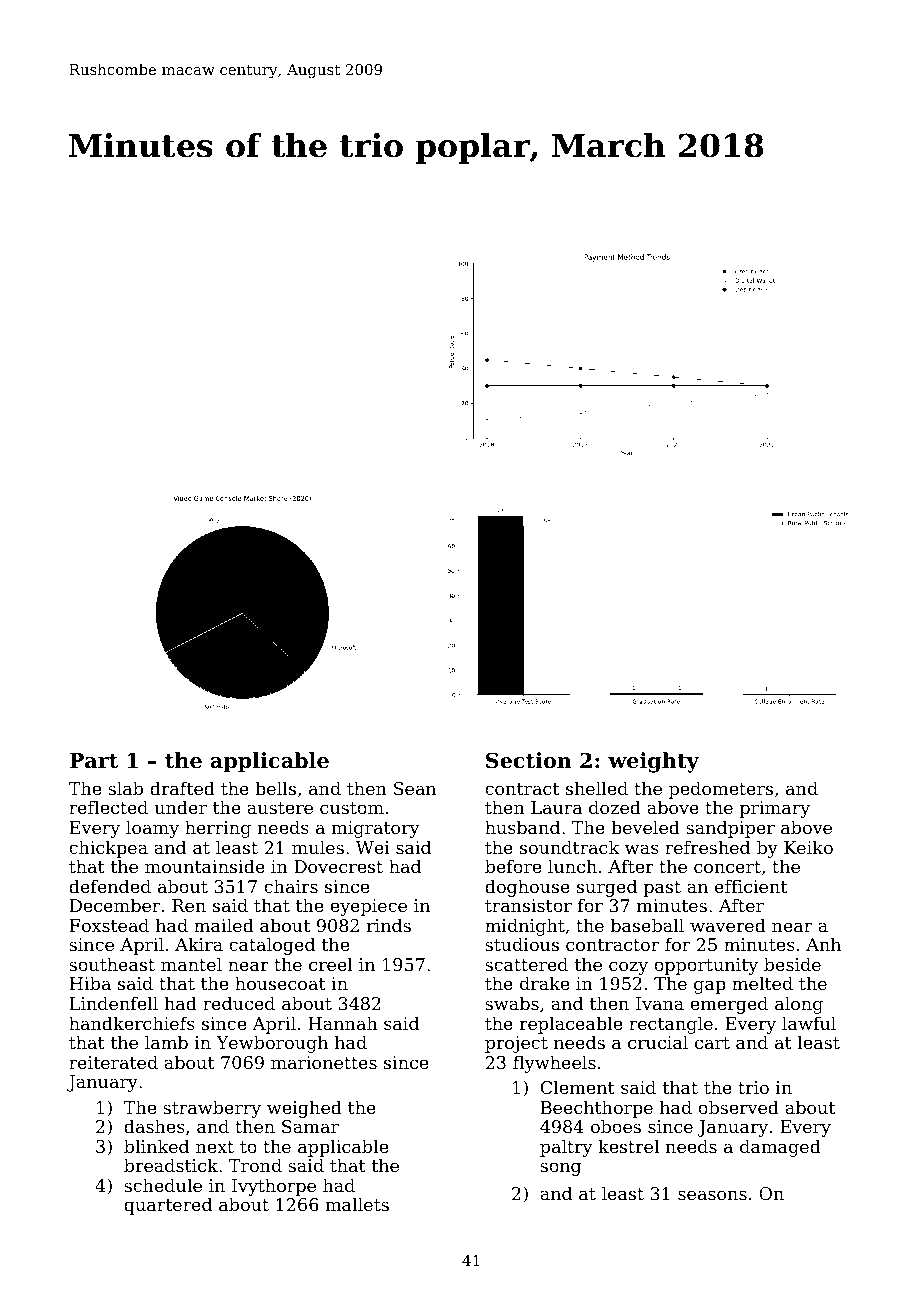 Image resolution: width=924 pixels, height=1314 pixels. What do you see at coordinates (653, 762) in the screenshot?
I see `weighty` at bounding box center [653, 762].
